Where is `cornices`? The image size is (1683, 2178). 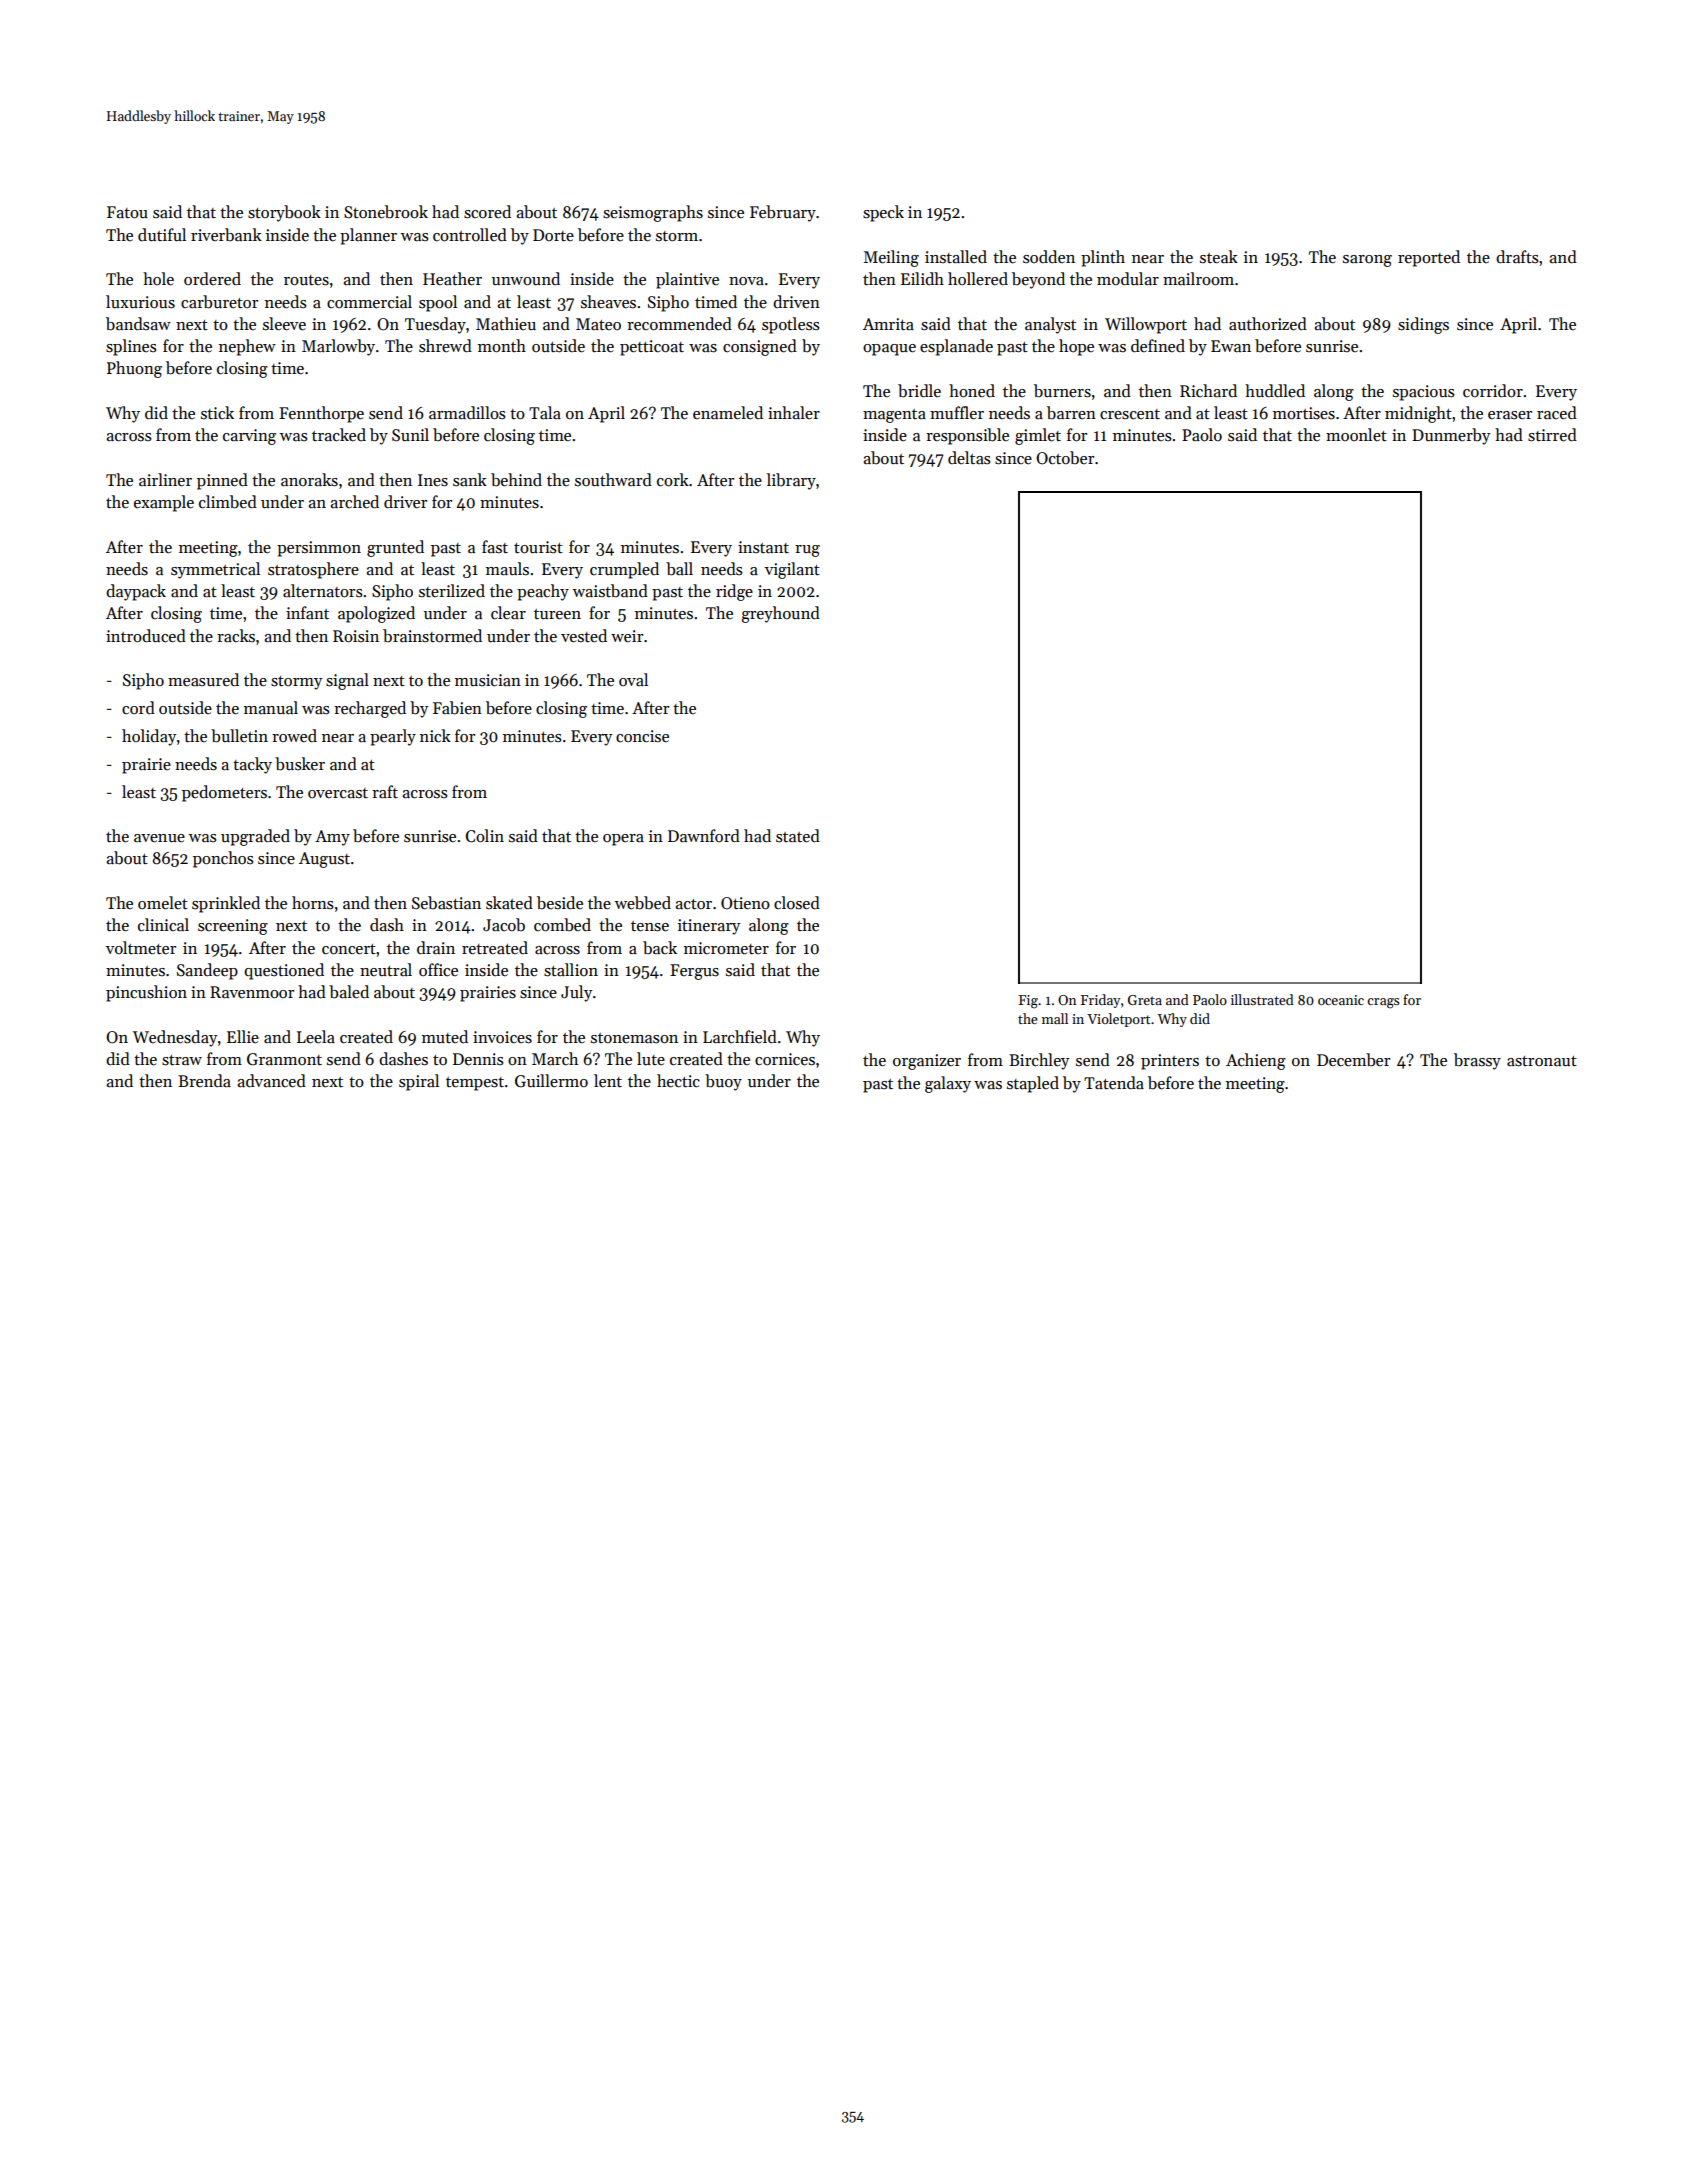
cornices is located at coordinates (785, 1059).
